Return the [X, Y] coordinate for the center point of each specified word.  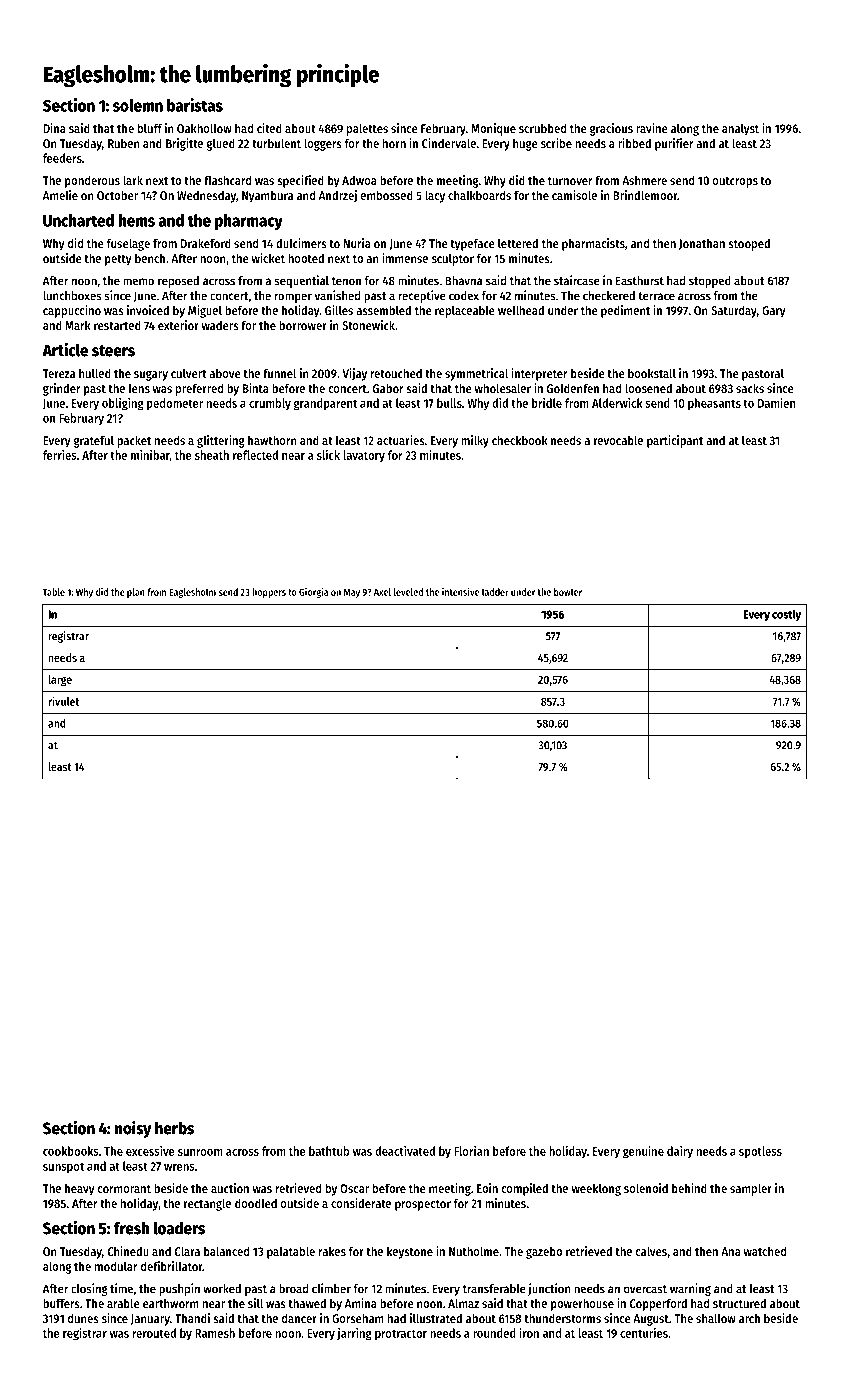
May [352, 593]
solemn [138, 105]
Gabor [388, 388]
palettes [367, 129]
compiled [524, 1189]
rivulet [64, 701]
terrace [656, 296]
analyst [740, 129]
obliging [123, 404]
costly [786, 615]
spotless [760, 1152]
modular [116, 1266]
